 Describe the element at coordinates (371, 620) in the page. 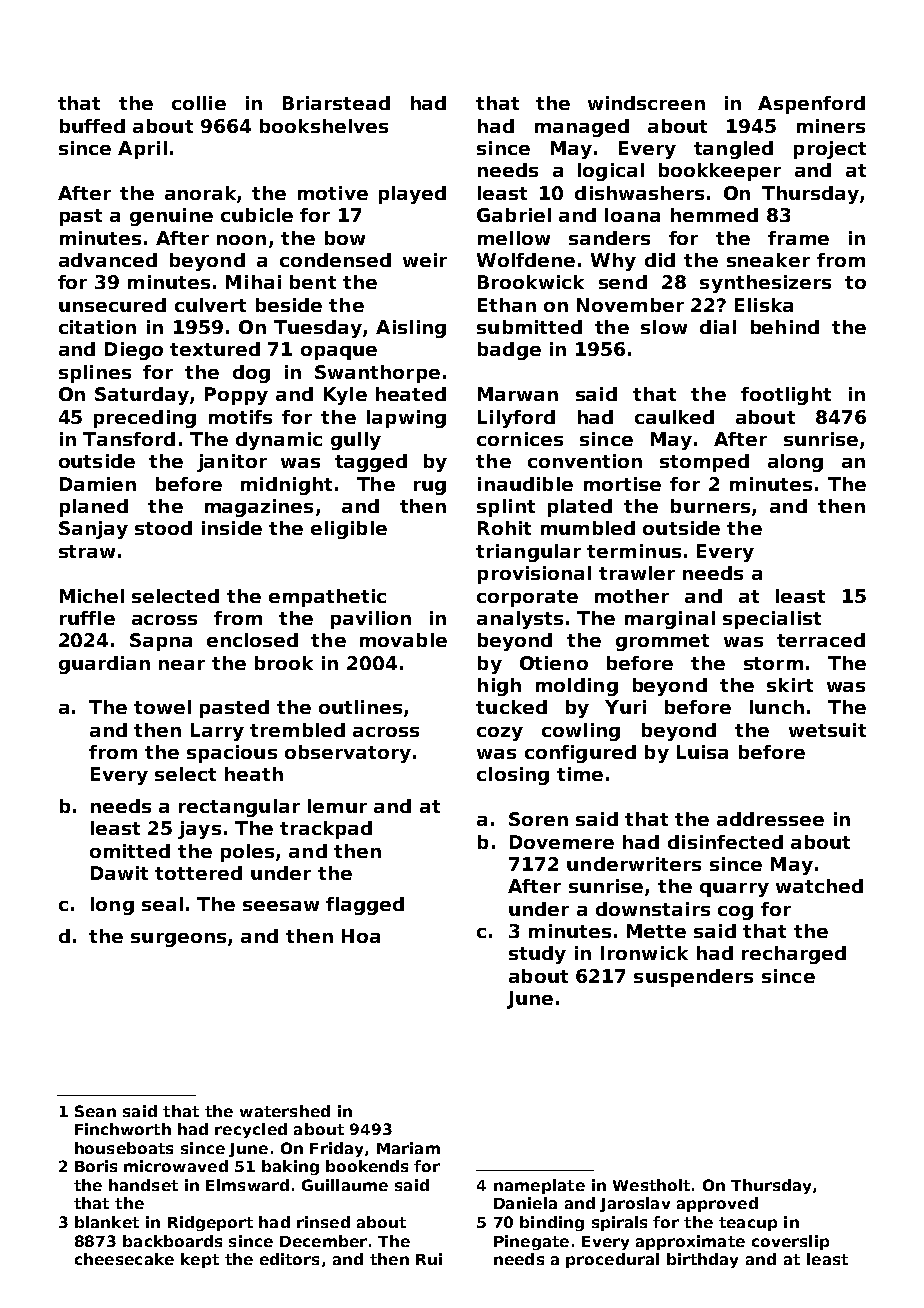

I see `pavilion` at that location.
